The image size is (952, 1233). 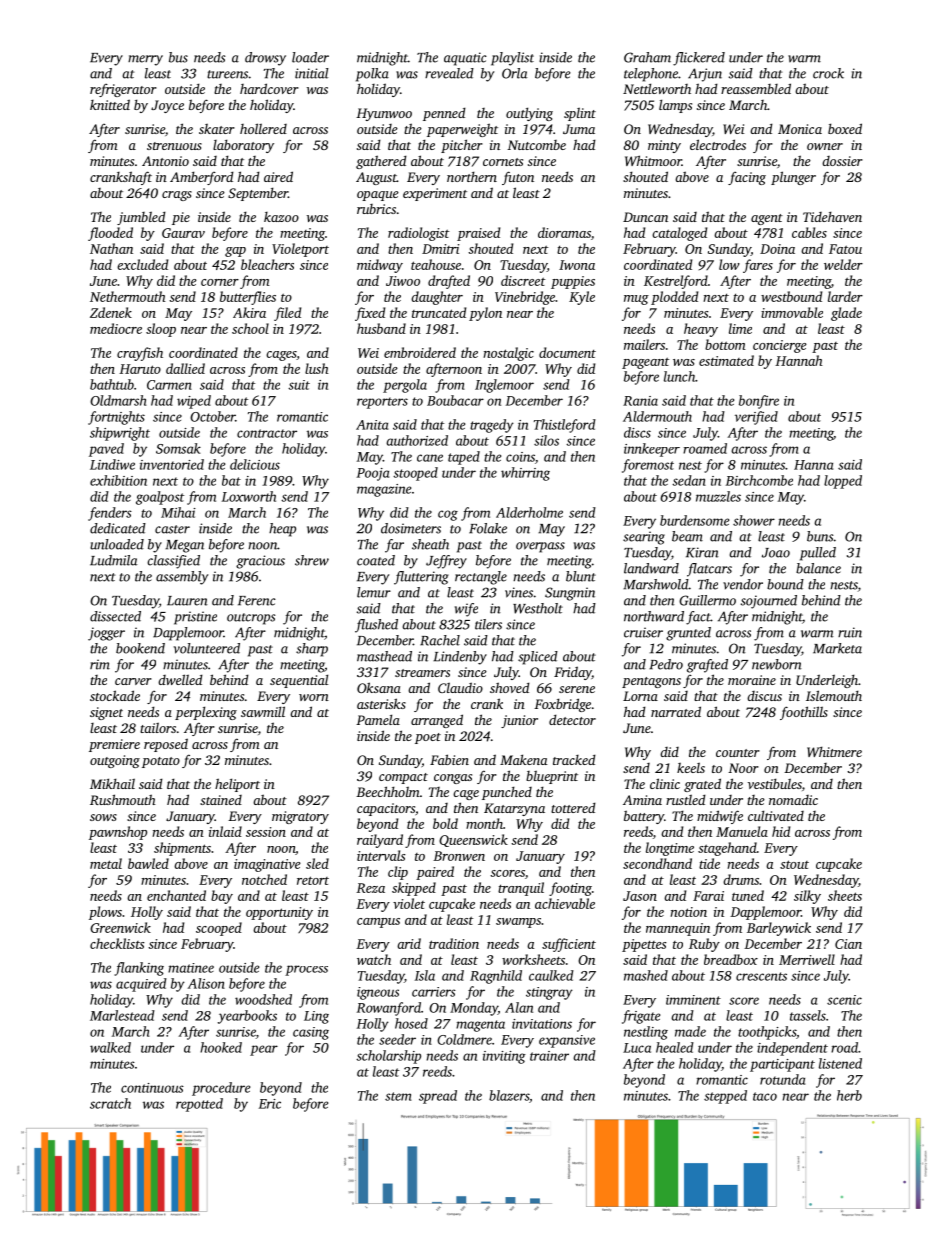 I want to click on tureens, so click(x=227, y=74).
